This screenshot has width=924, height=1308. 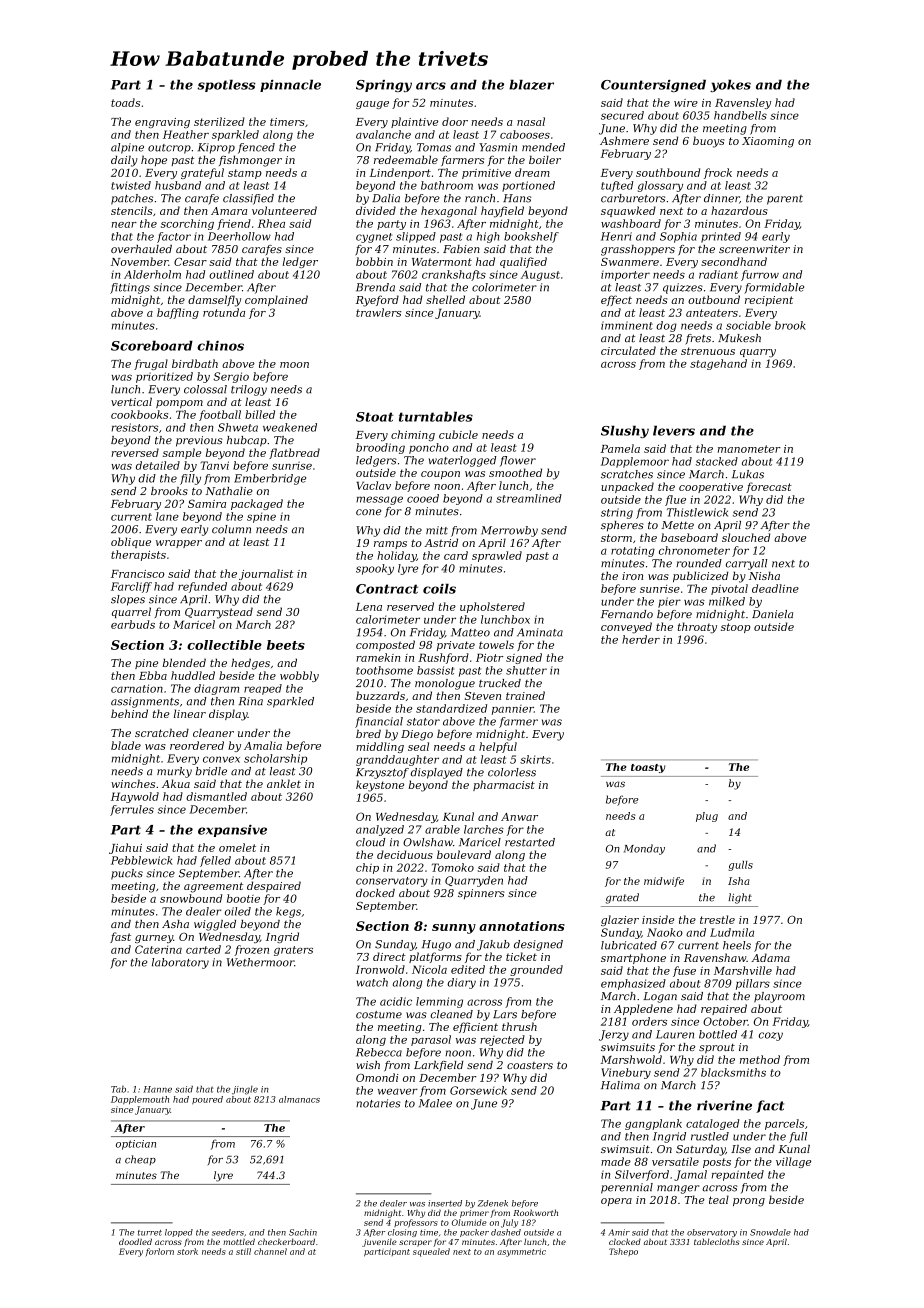 I want to click on column, so click(x=231, y=529).
